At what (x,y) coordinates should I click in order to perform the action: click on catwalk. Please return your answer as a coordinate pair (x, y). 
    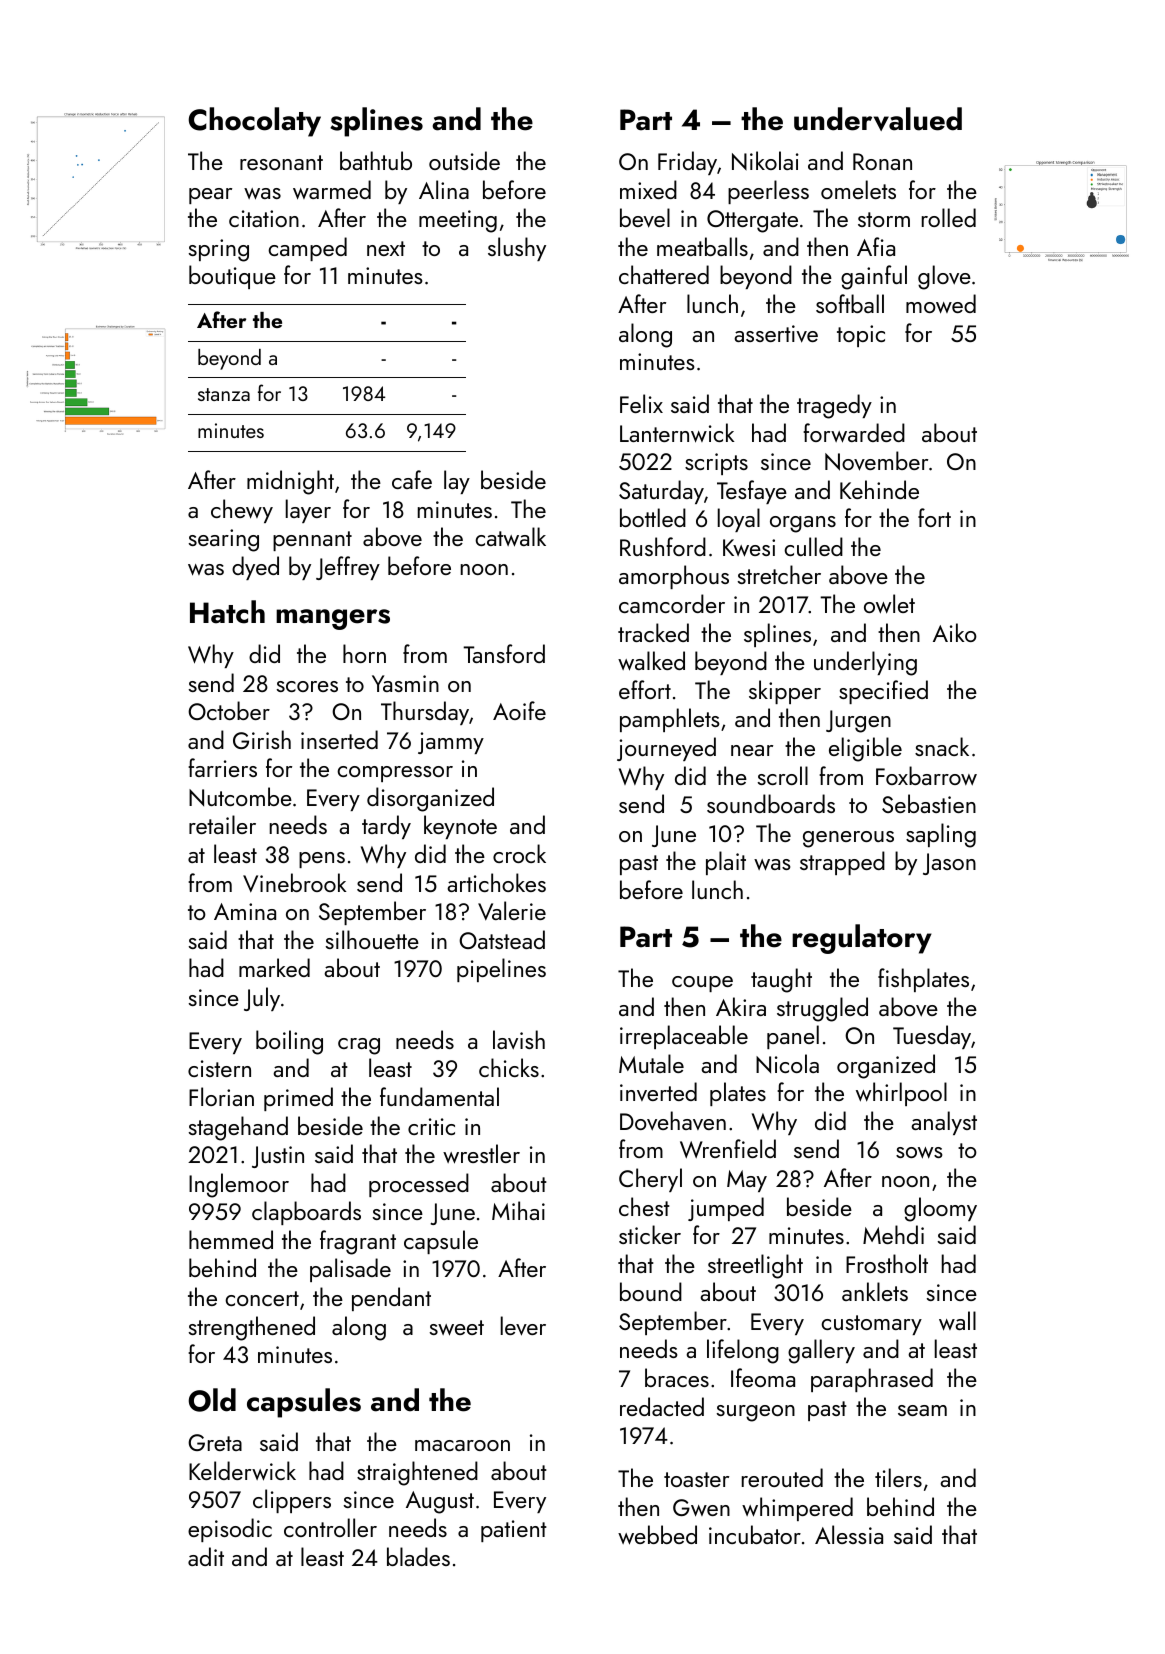
    Looking at the image, I should click on (510, 537).
